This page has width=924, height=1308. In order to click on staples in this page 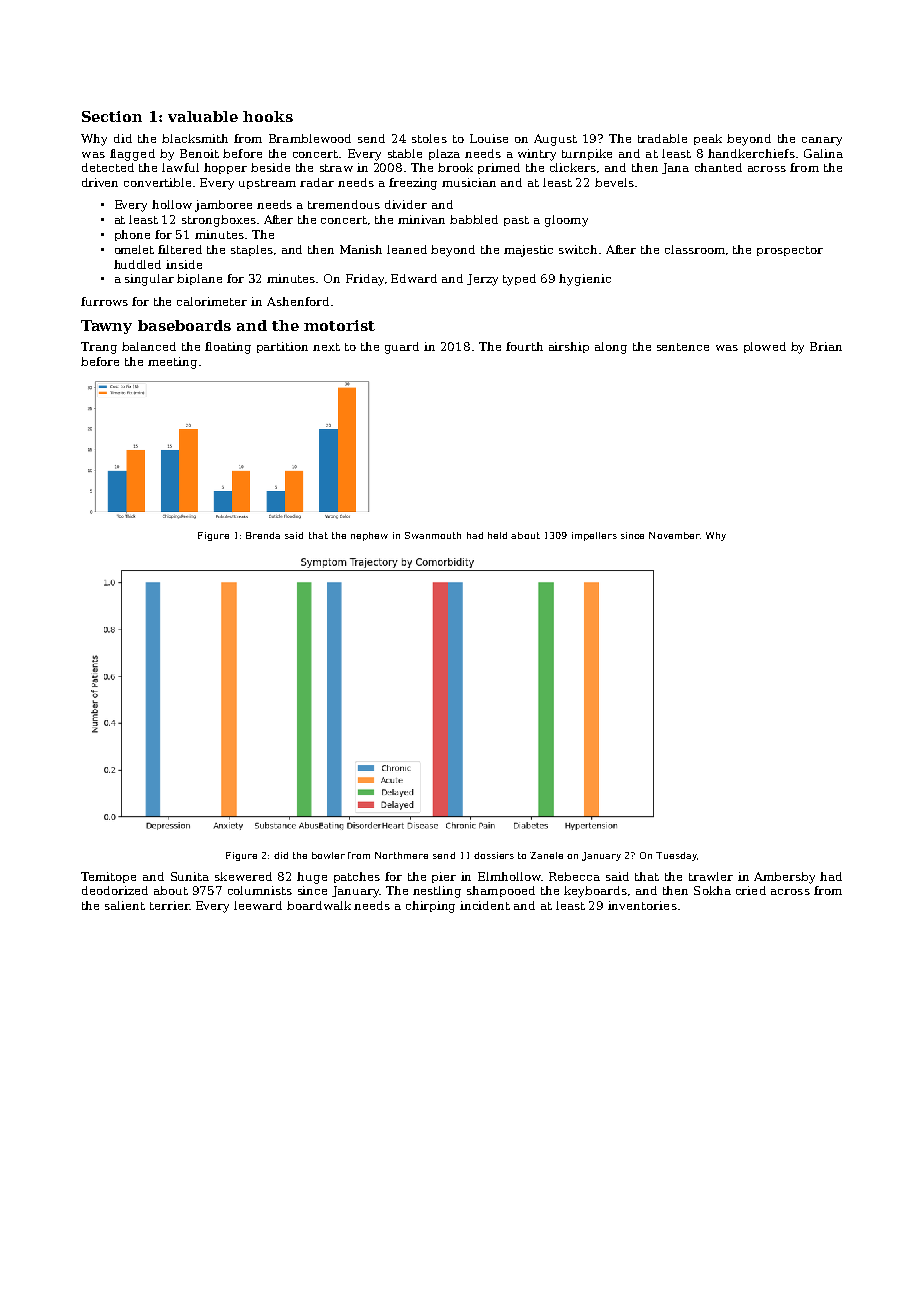, I will do `click(252, 250)`.
